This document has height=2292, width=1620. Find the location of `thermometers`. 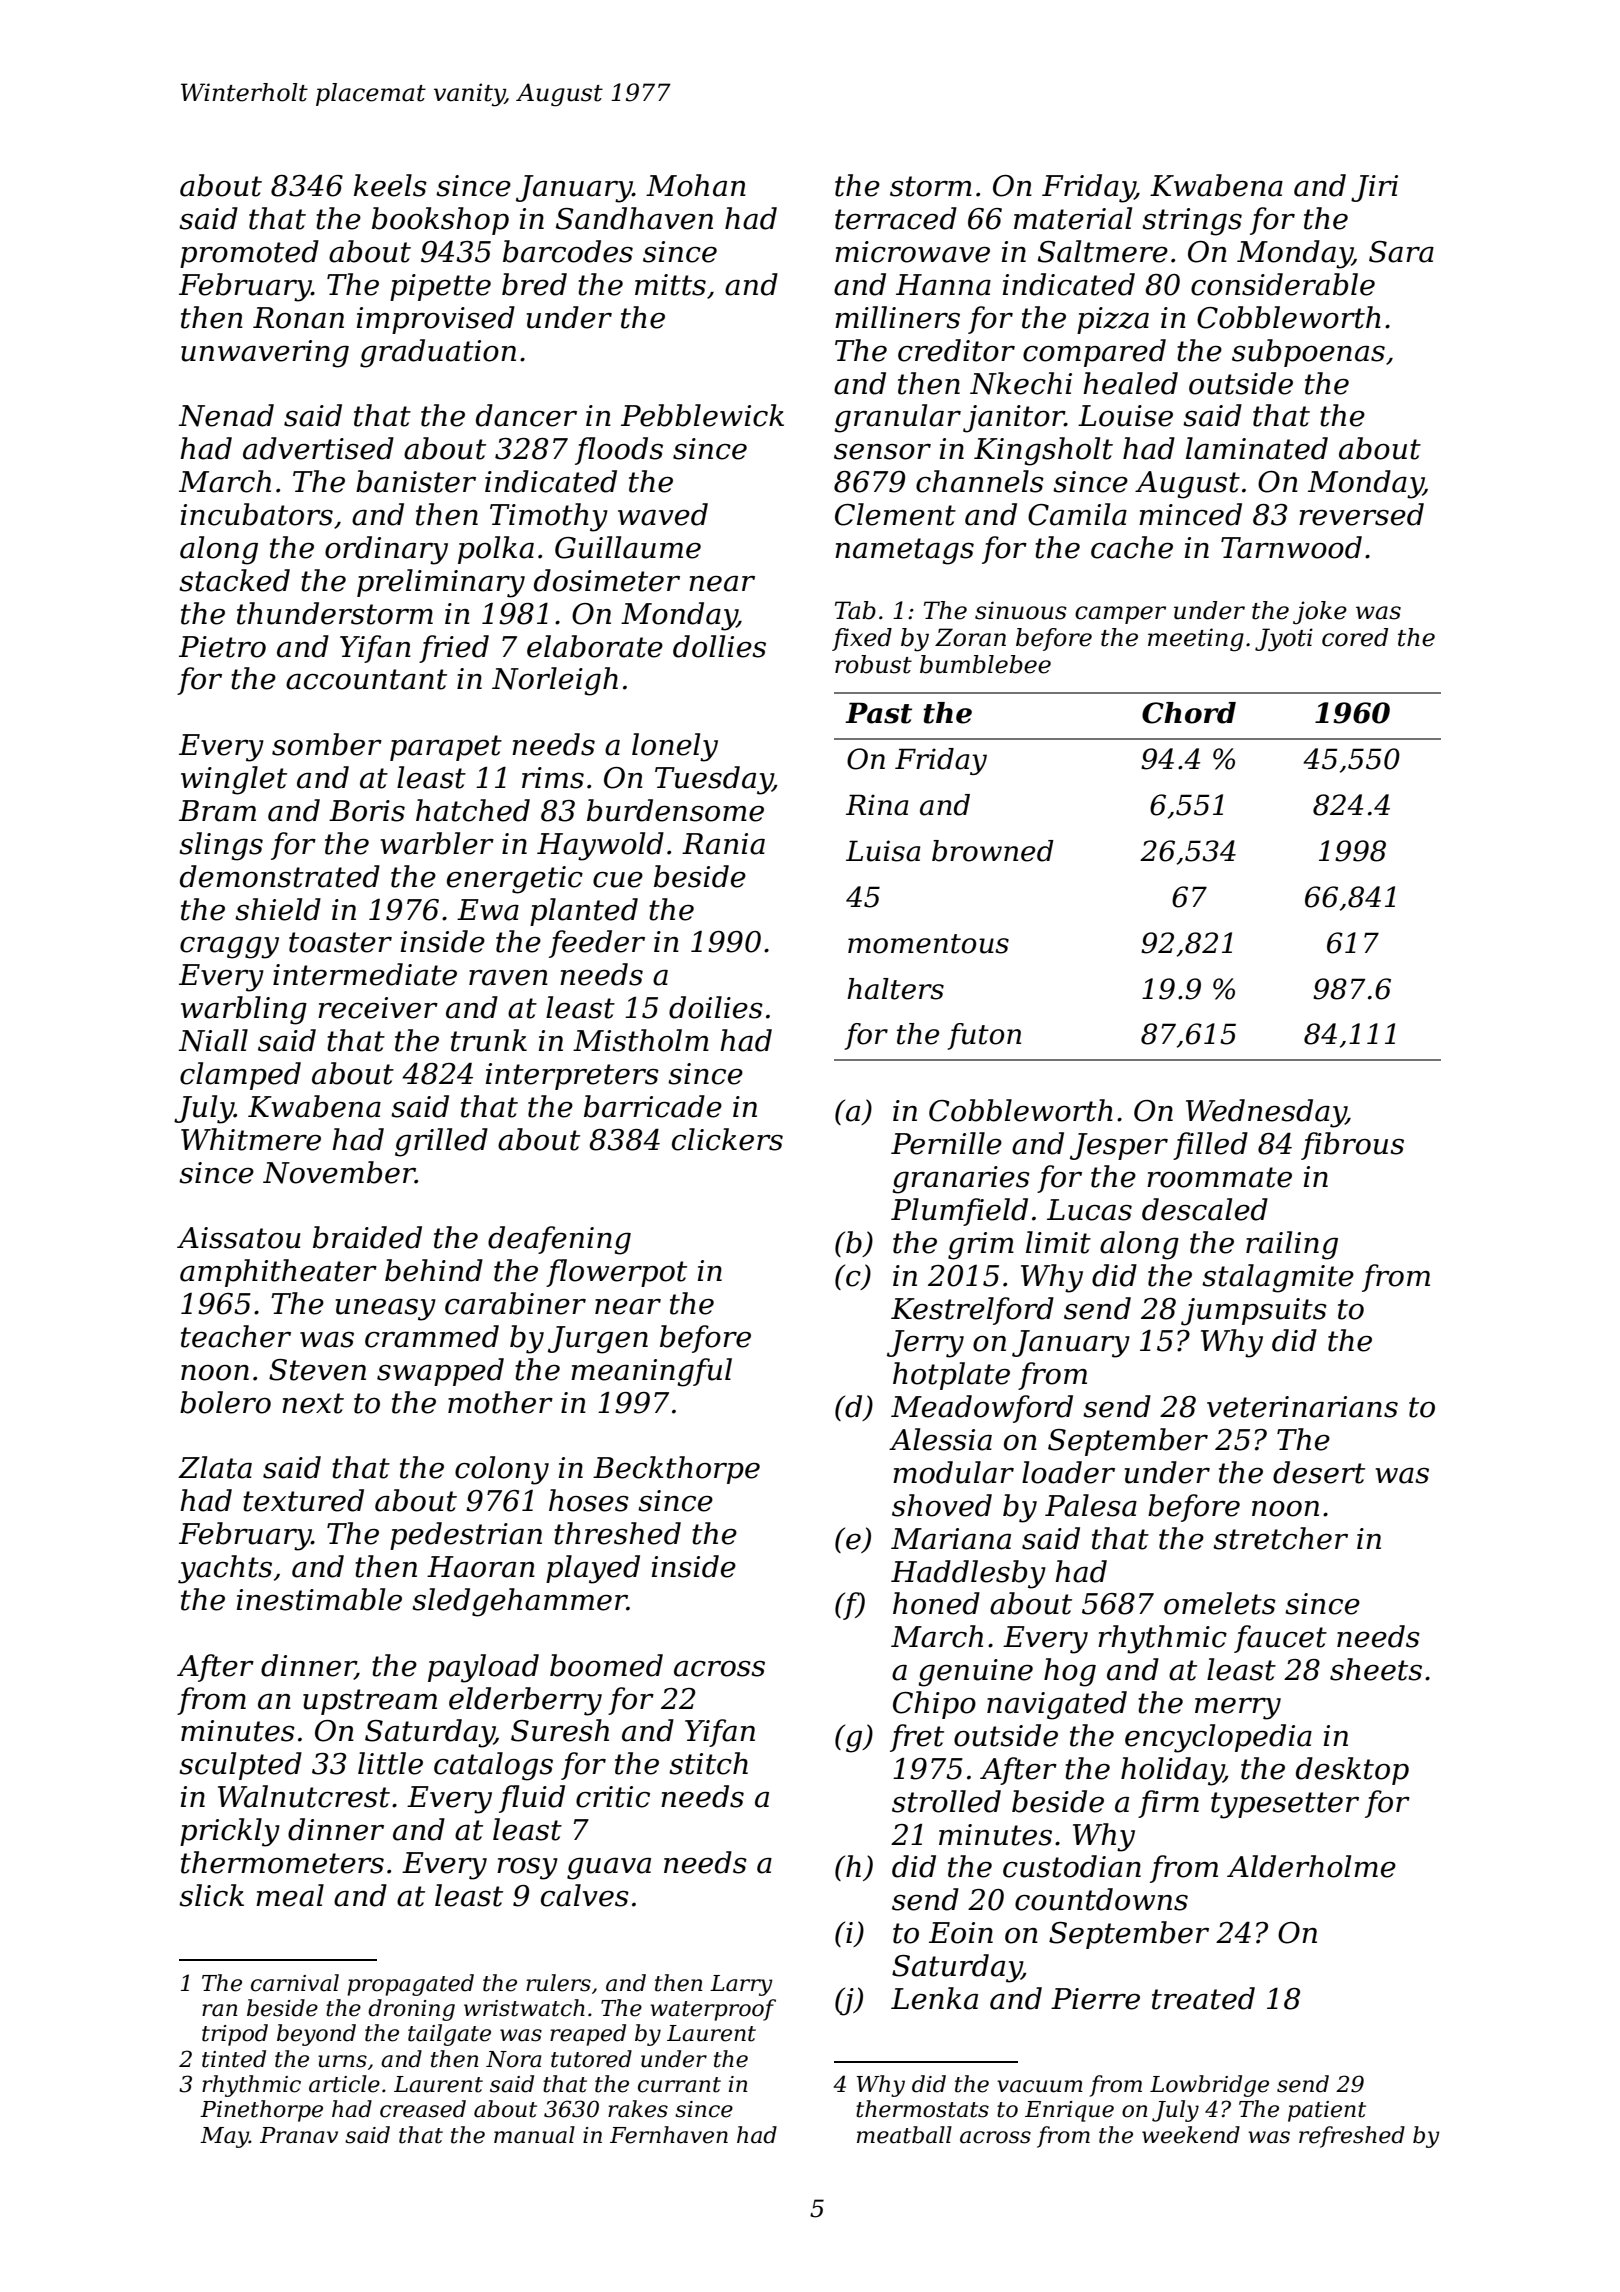

thermometers is located at coordinates (282, 1862).
